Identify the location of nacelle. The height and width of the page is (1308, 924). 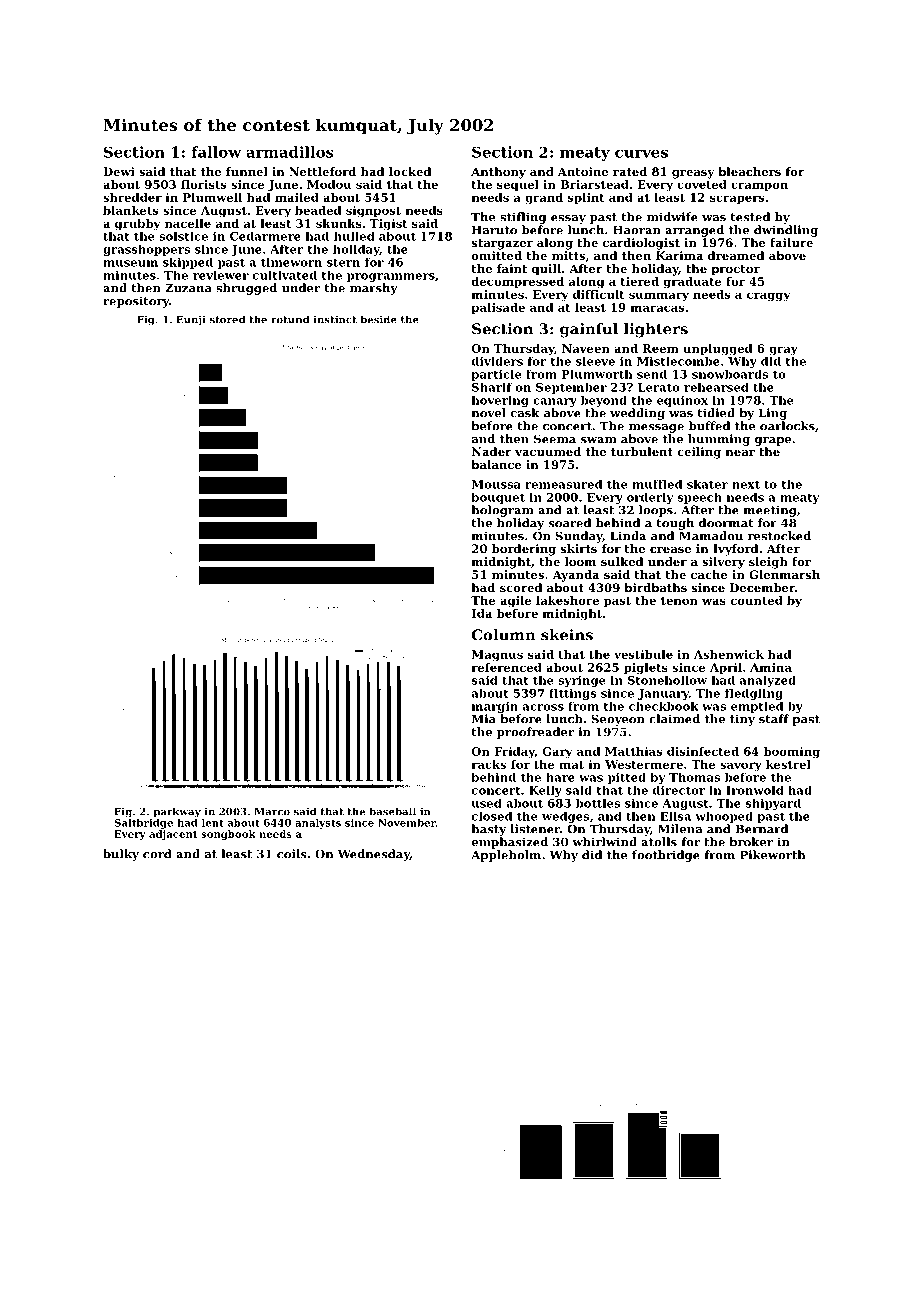
(188, 223).
